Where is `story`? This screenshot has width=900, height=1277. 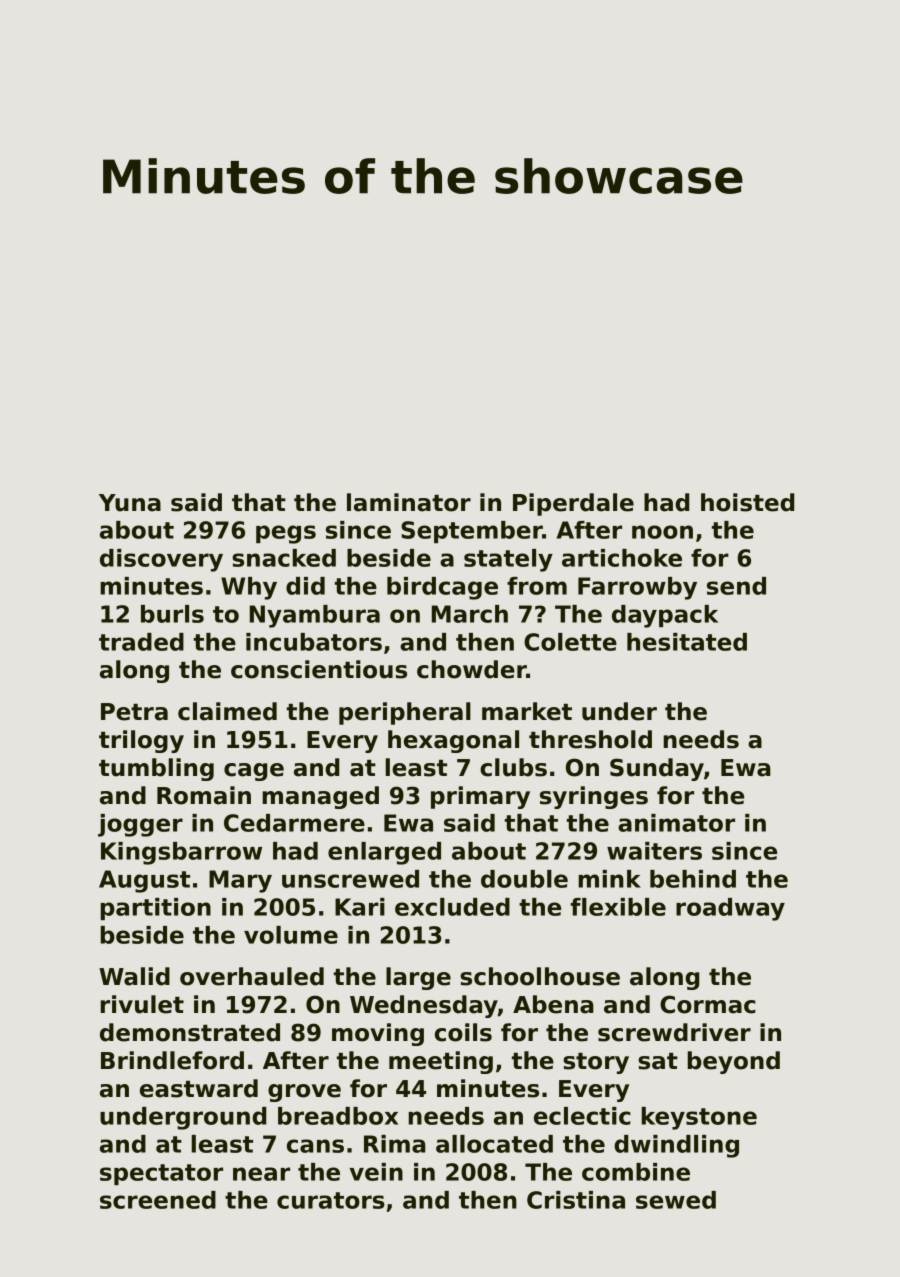
story is located at coordinates (596, 1063).
